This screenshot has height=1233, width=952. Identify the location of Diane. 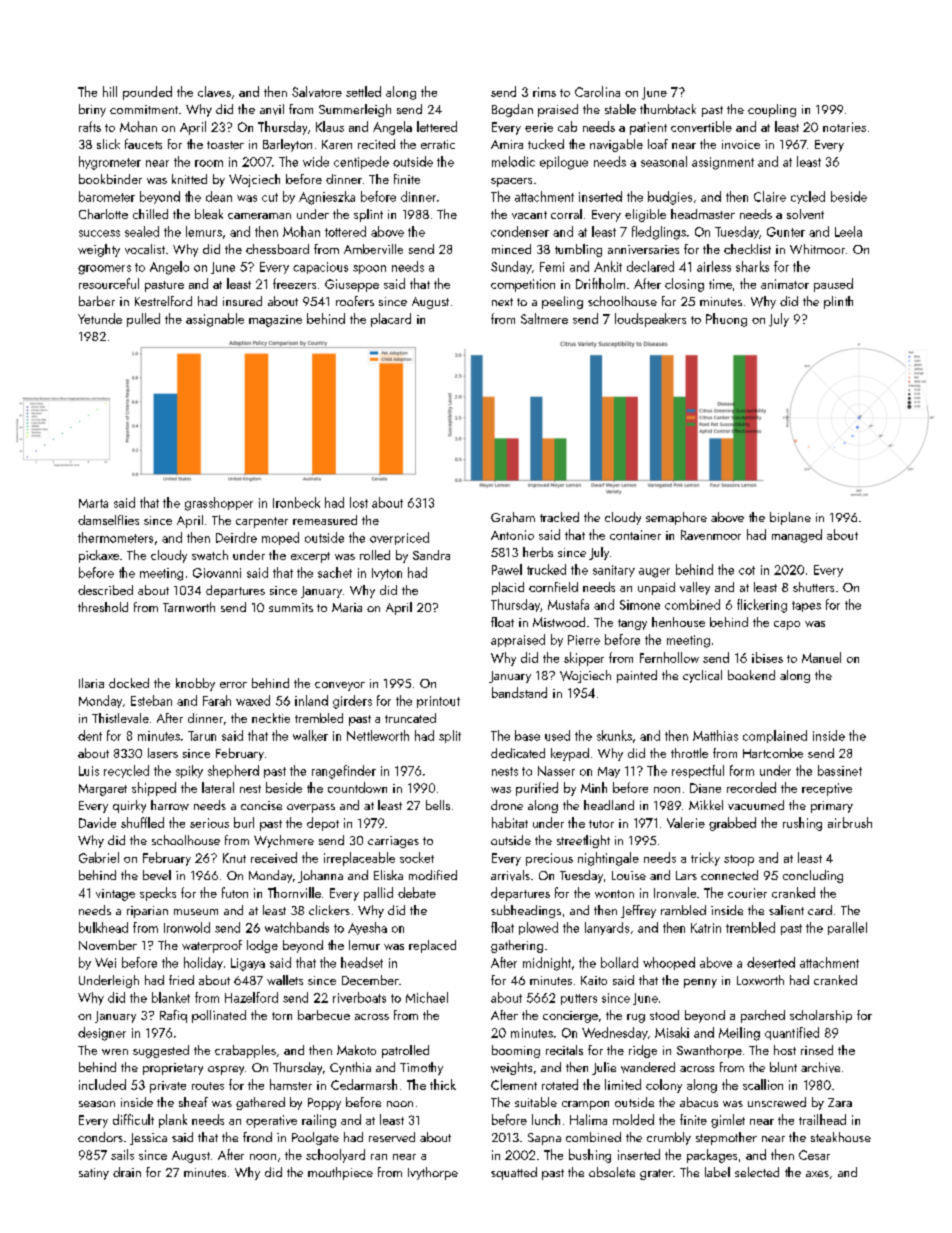
(705, 788).
